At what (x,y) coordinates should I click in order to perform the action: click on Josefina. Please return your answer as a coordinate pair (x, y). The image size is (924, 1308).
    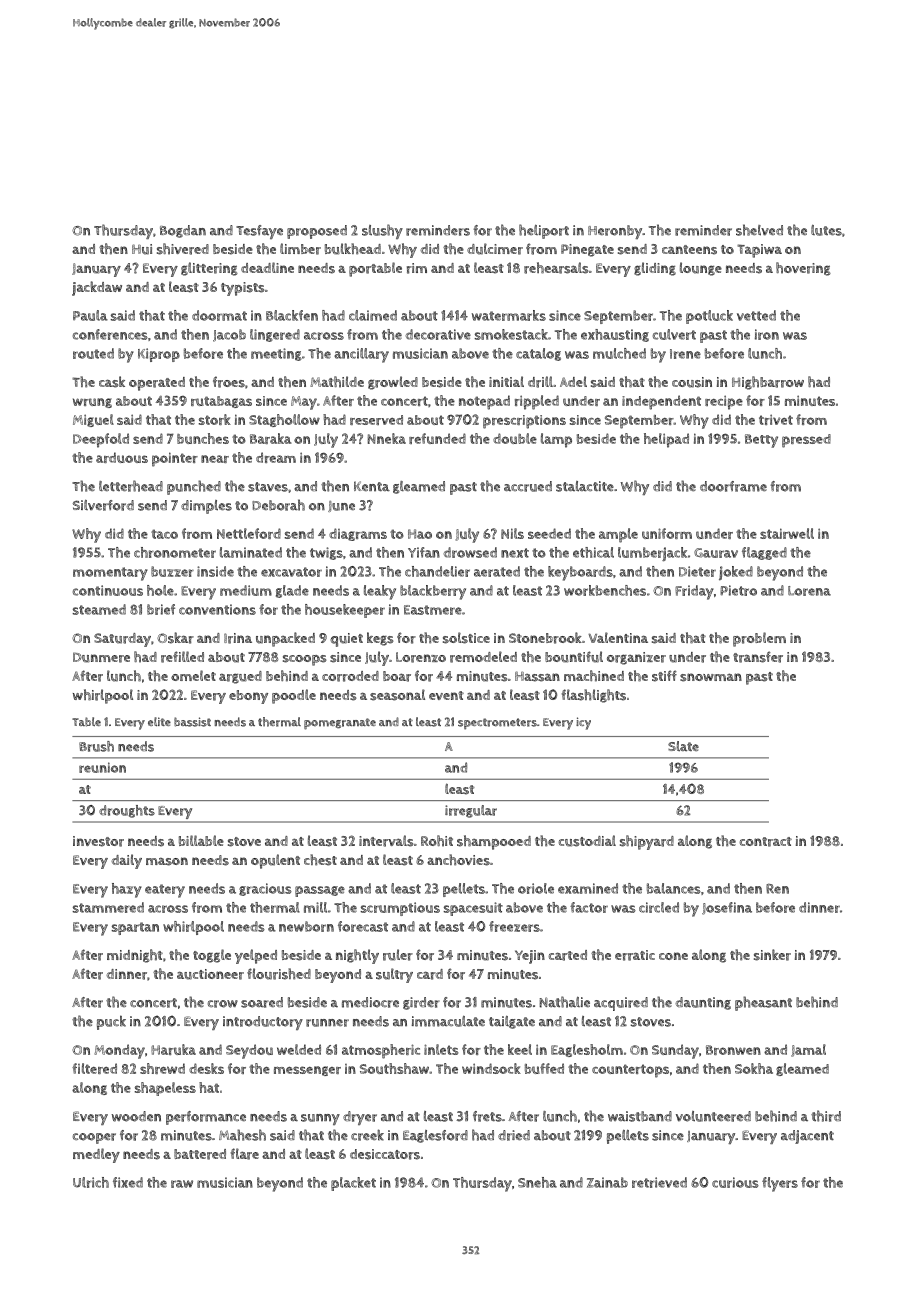
    Looking at the image, I should click on (727, 908).
